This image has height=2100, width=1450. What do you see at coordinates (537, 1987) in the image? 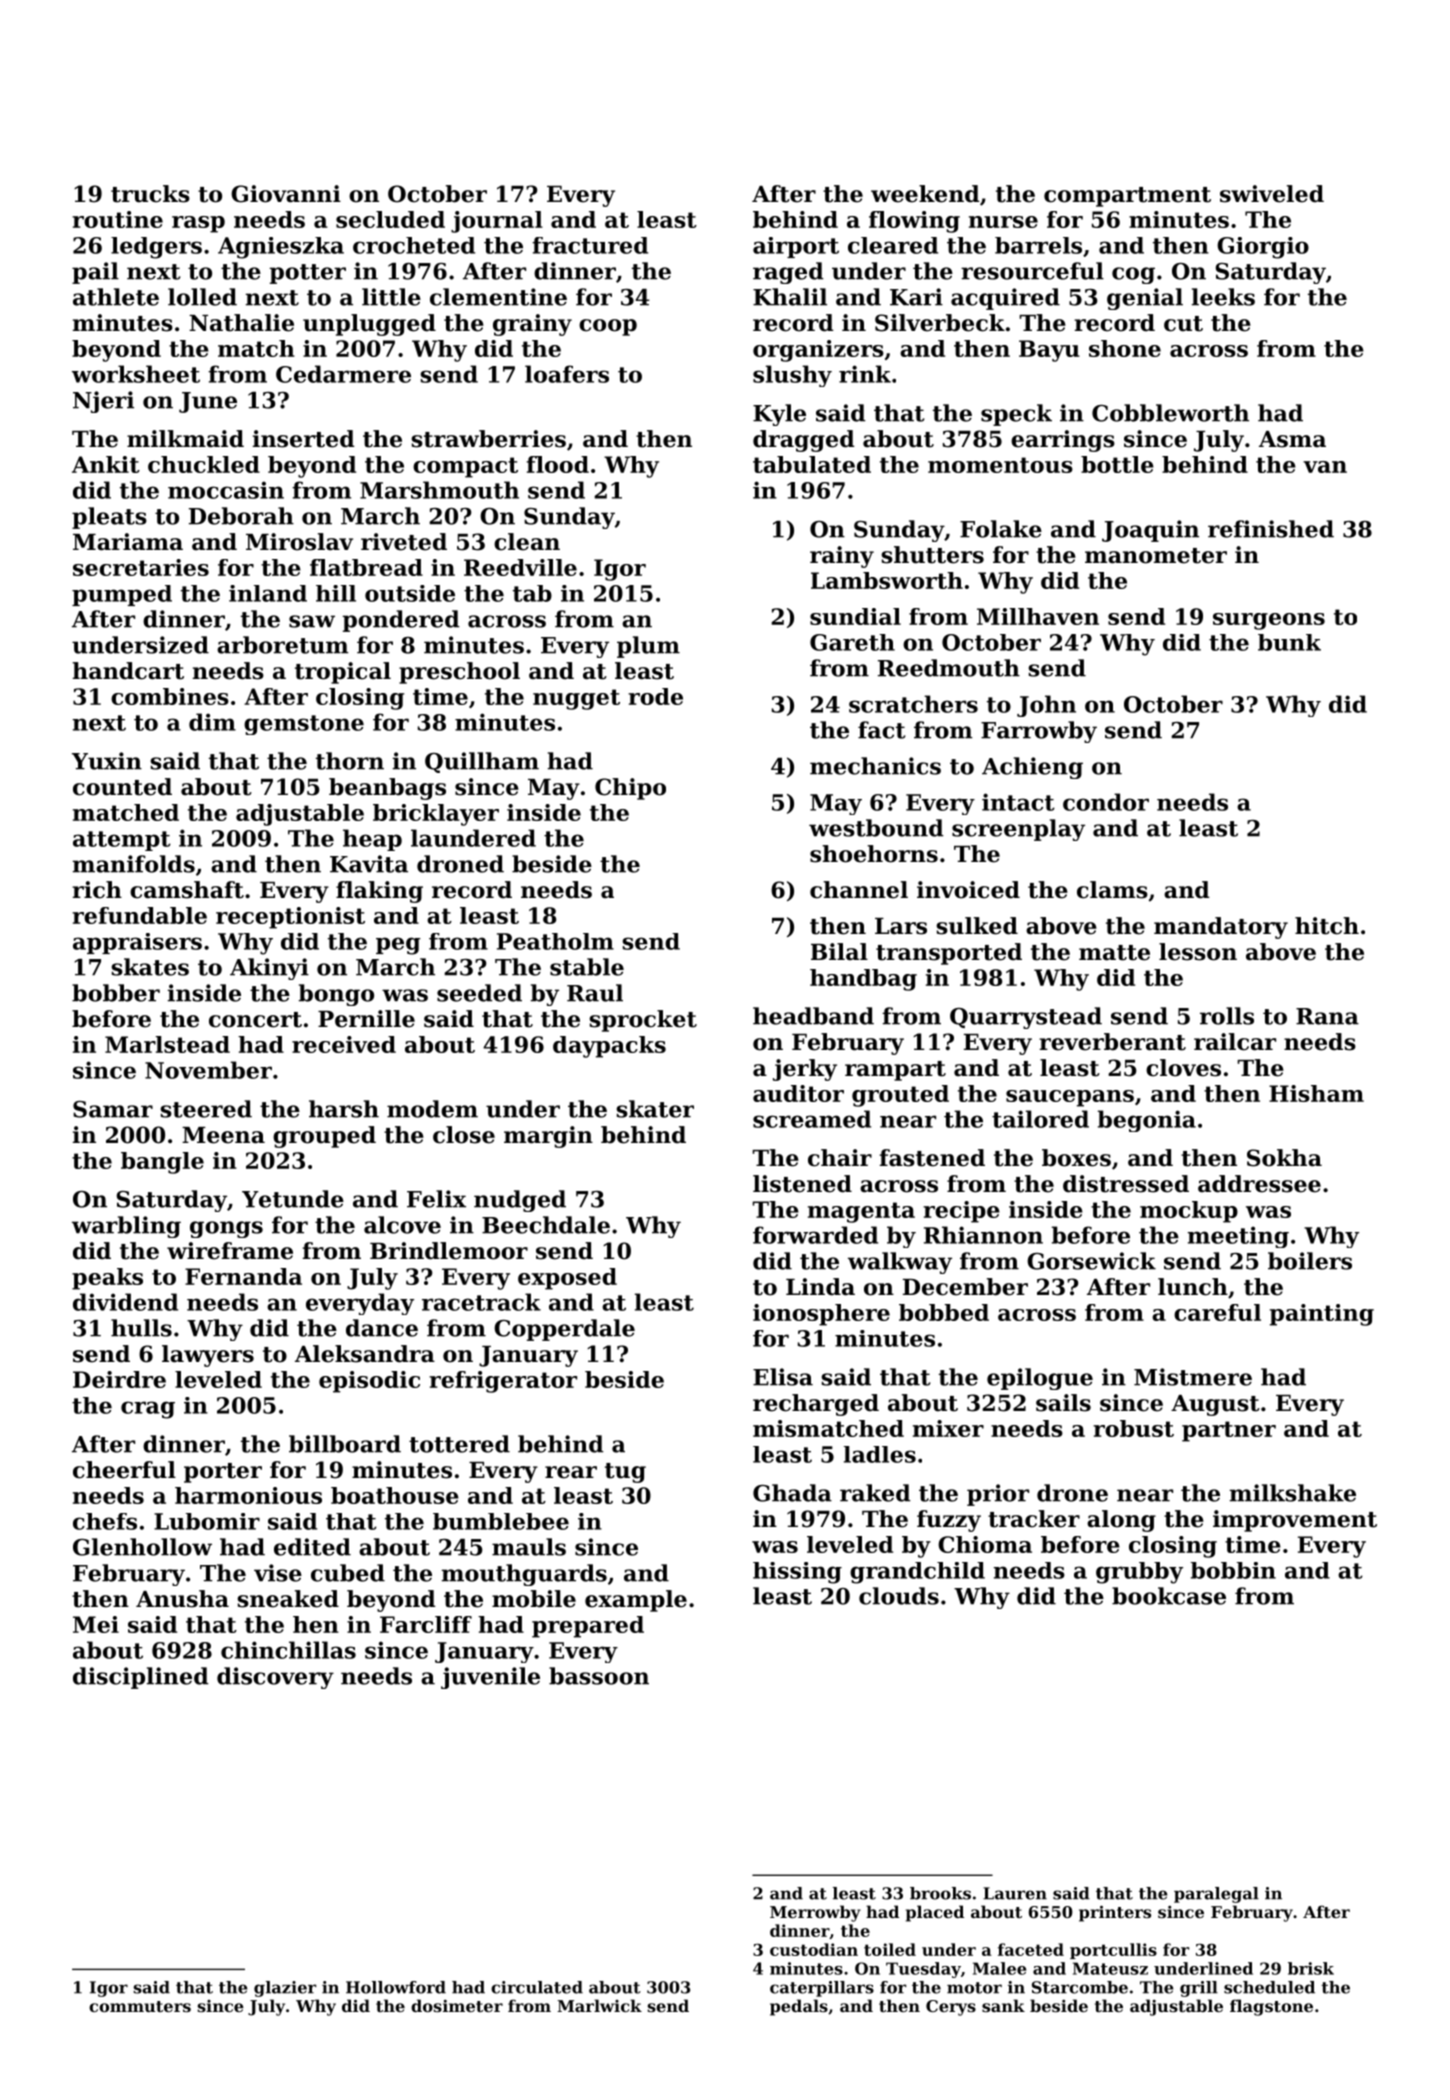
I see `circulated` at bounding box center [537, 1987].
